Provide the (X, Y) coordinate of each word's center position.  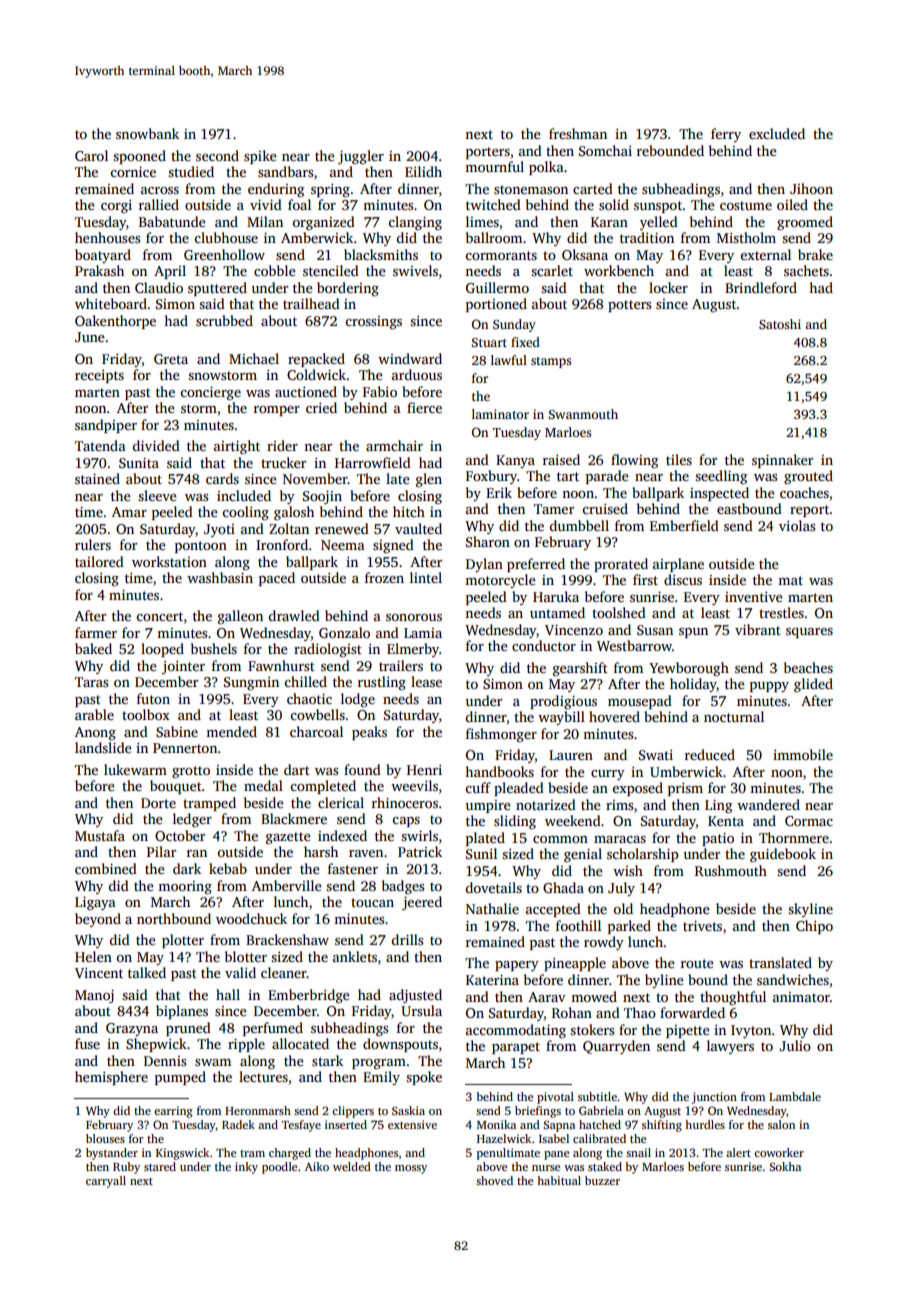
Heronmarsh (258, 1110)
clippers (353, 1112)
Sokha (785, 1166)
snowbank (147, 133)
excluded (777, 133)
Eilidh (423, 171)
